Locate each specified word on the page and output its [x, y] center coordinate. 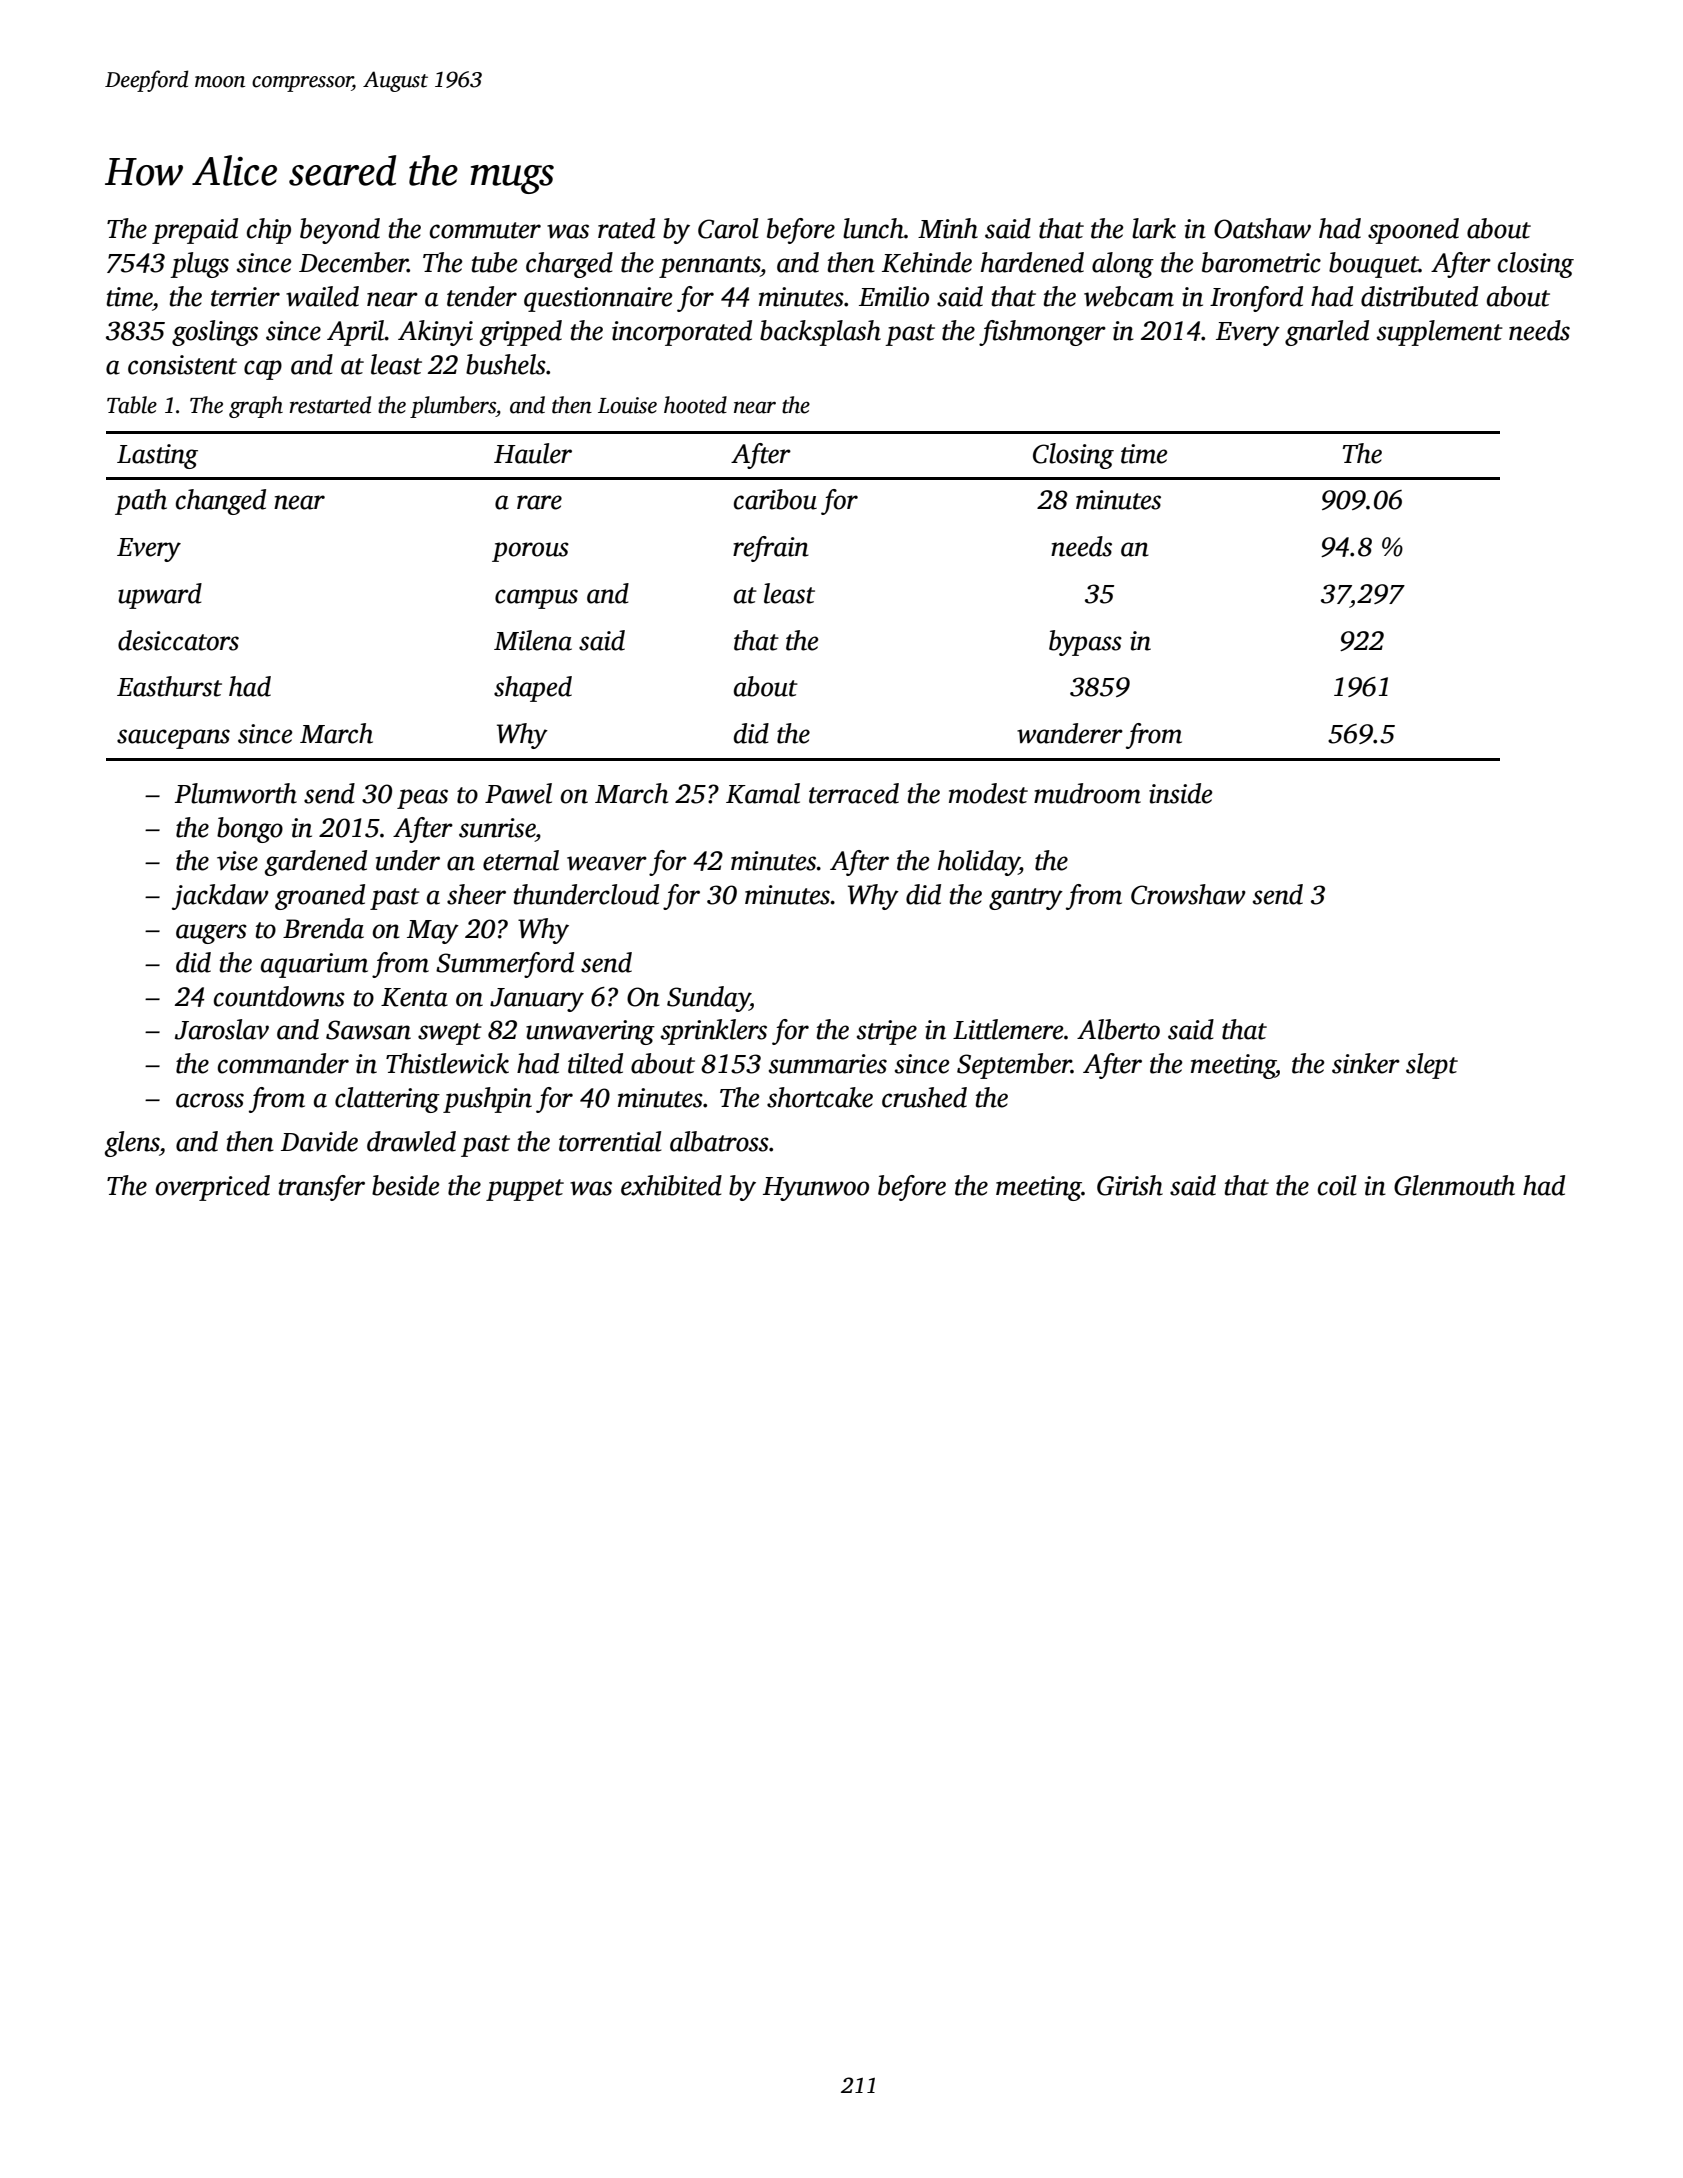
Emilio [894, 296]
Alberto [1118, 1029]
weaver [607, 863]
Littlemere [1008, 1029]
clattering [387, 1100]
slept [1432, 1066]
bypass [1085, 643]
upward [160, 596]
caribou [775, 499]
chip [269, 231]
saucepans [173, 739]
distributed [1419, 296]
